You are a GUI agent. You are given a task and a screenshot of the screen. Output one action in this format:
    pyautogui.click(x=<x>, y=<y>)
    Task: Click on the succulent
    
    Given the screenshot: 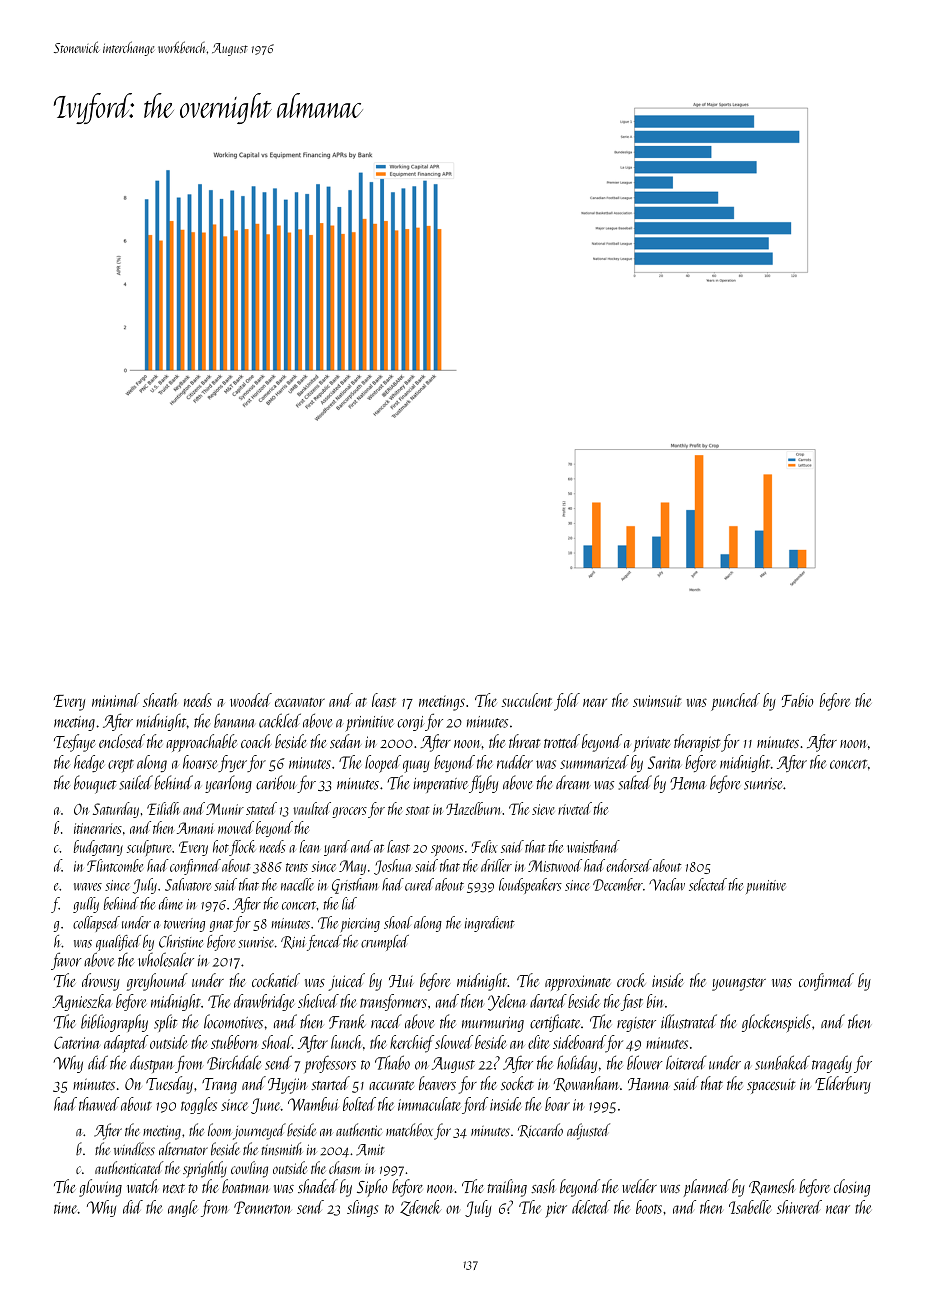 What is the action you would take?
    pyautogui.click(x=527, y=700)
